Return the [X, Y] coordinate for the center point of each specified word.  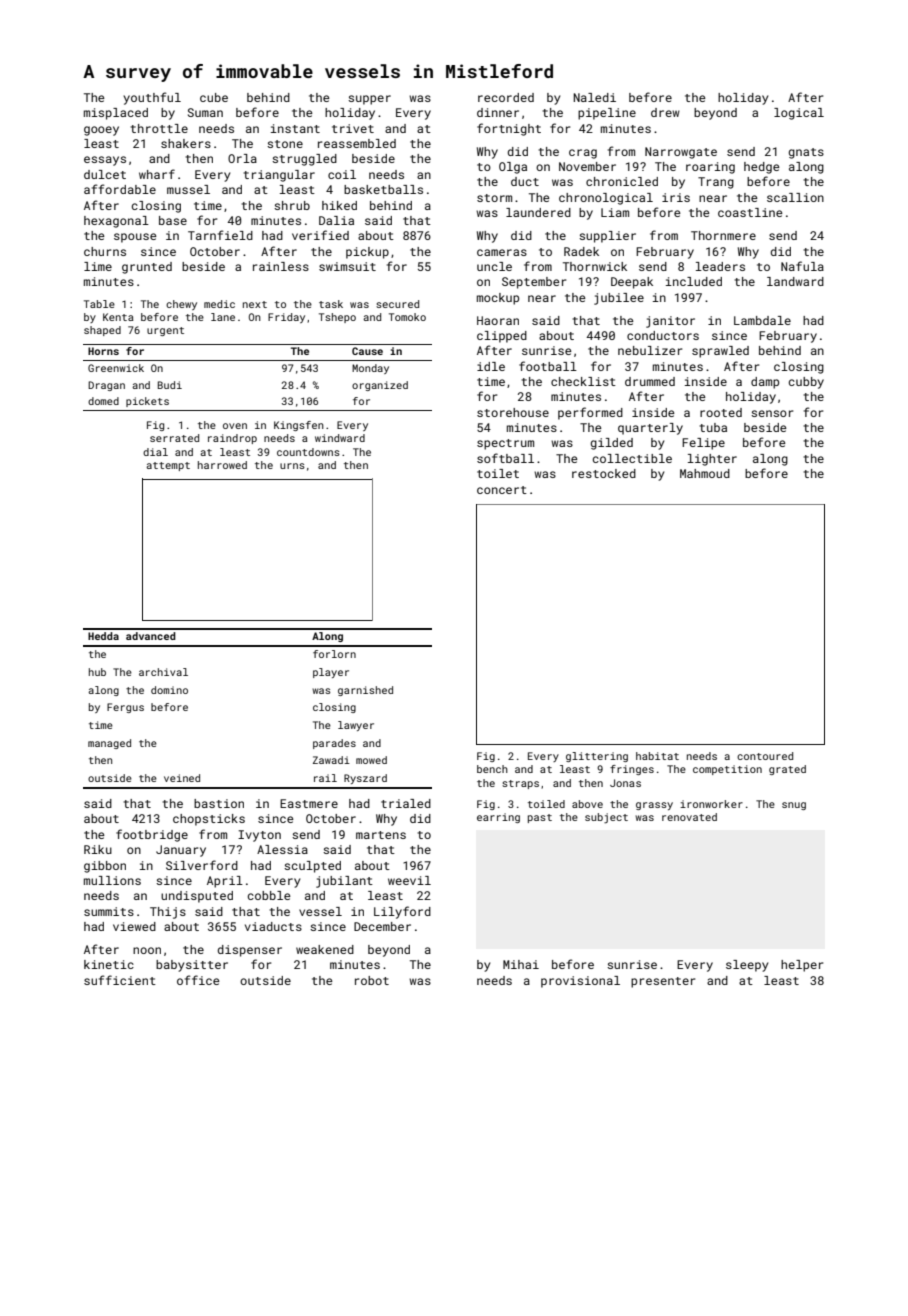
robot [372, 980]
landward [795, 281]
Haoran [498, 320]
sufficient [120, 980]
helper [802, 966]
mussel [188, 189]
